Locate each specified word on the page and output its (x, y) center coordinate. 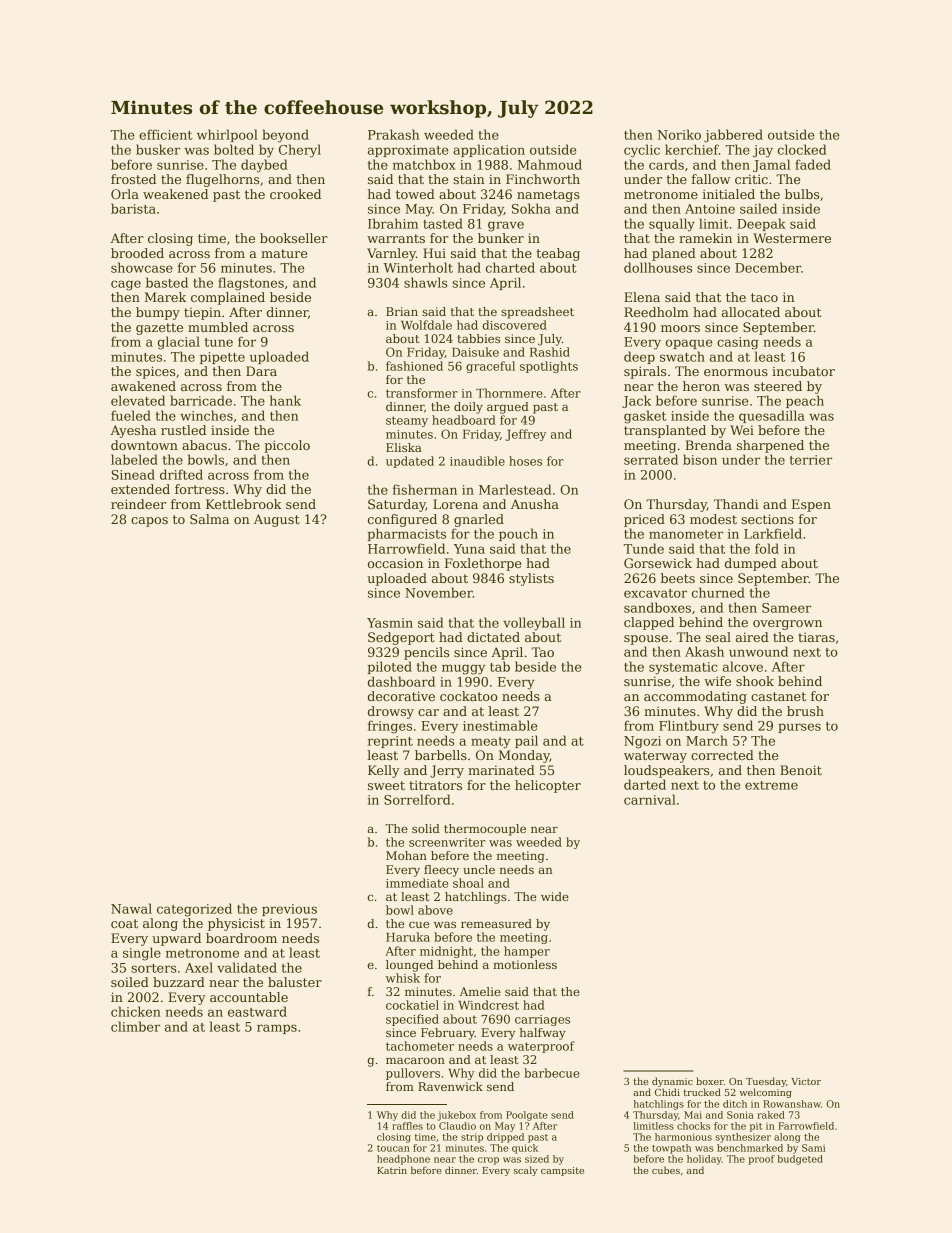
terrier (811, 460)
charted (510, 267)
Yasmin (390, 623)
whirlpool (227, 135)
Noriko (679, 134)
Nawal (131, 908)
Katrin (392, 1170)
